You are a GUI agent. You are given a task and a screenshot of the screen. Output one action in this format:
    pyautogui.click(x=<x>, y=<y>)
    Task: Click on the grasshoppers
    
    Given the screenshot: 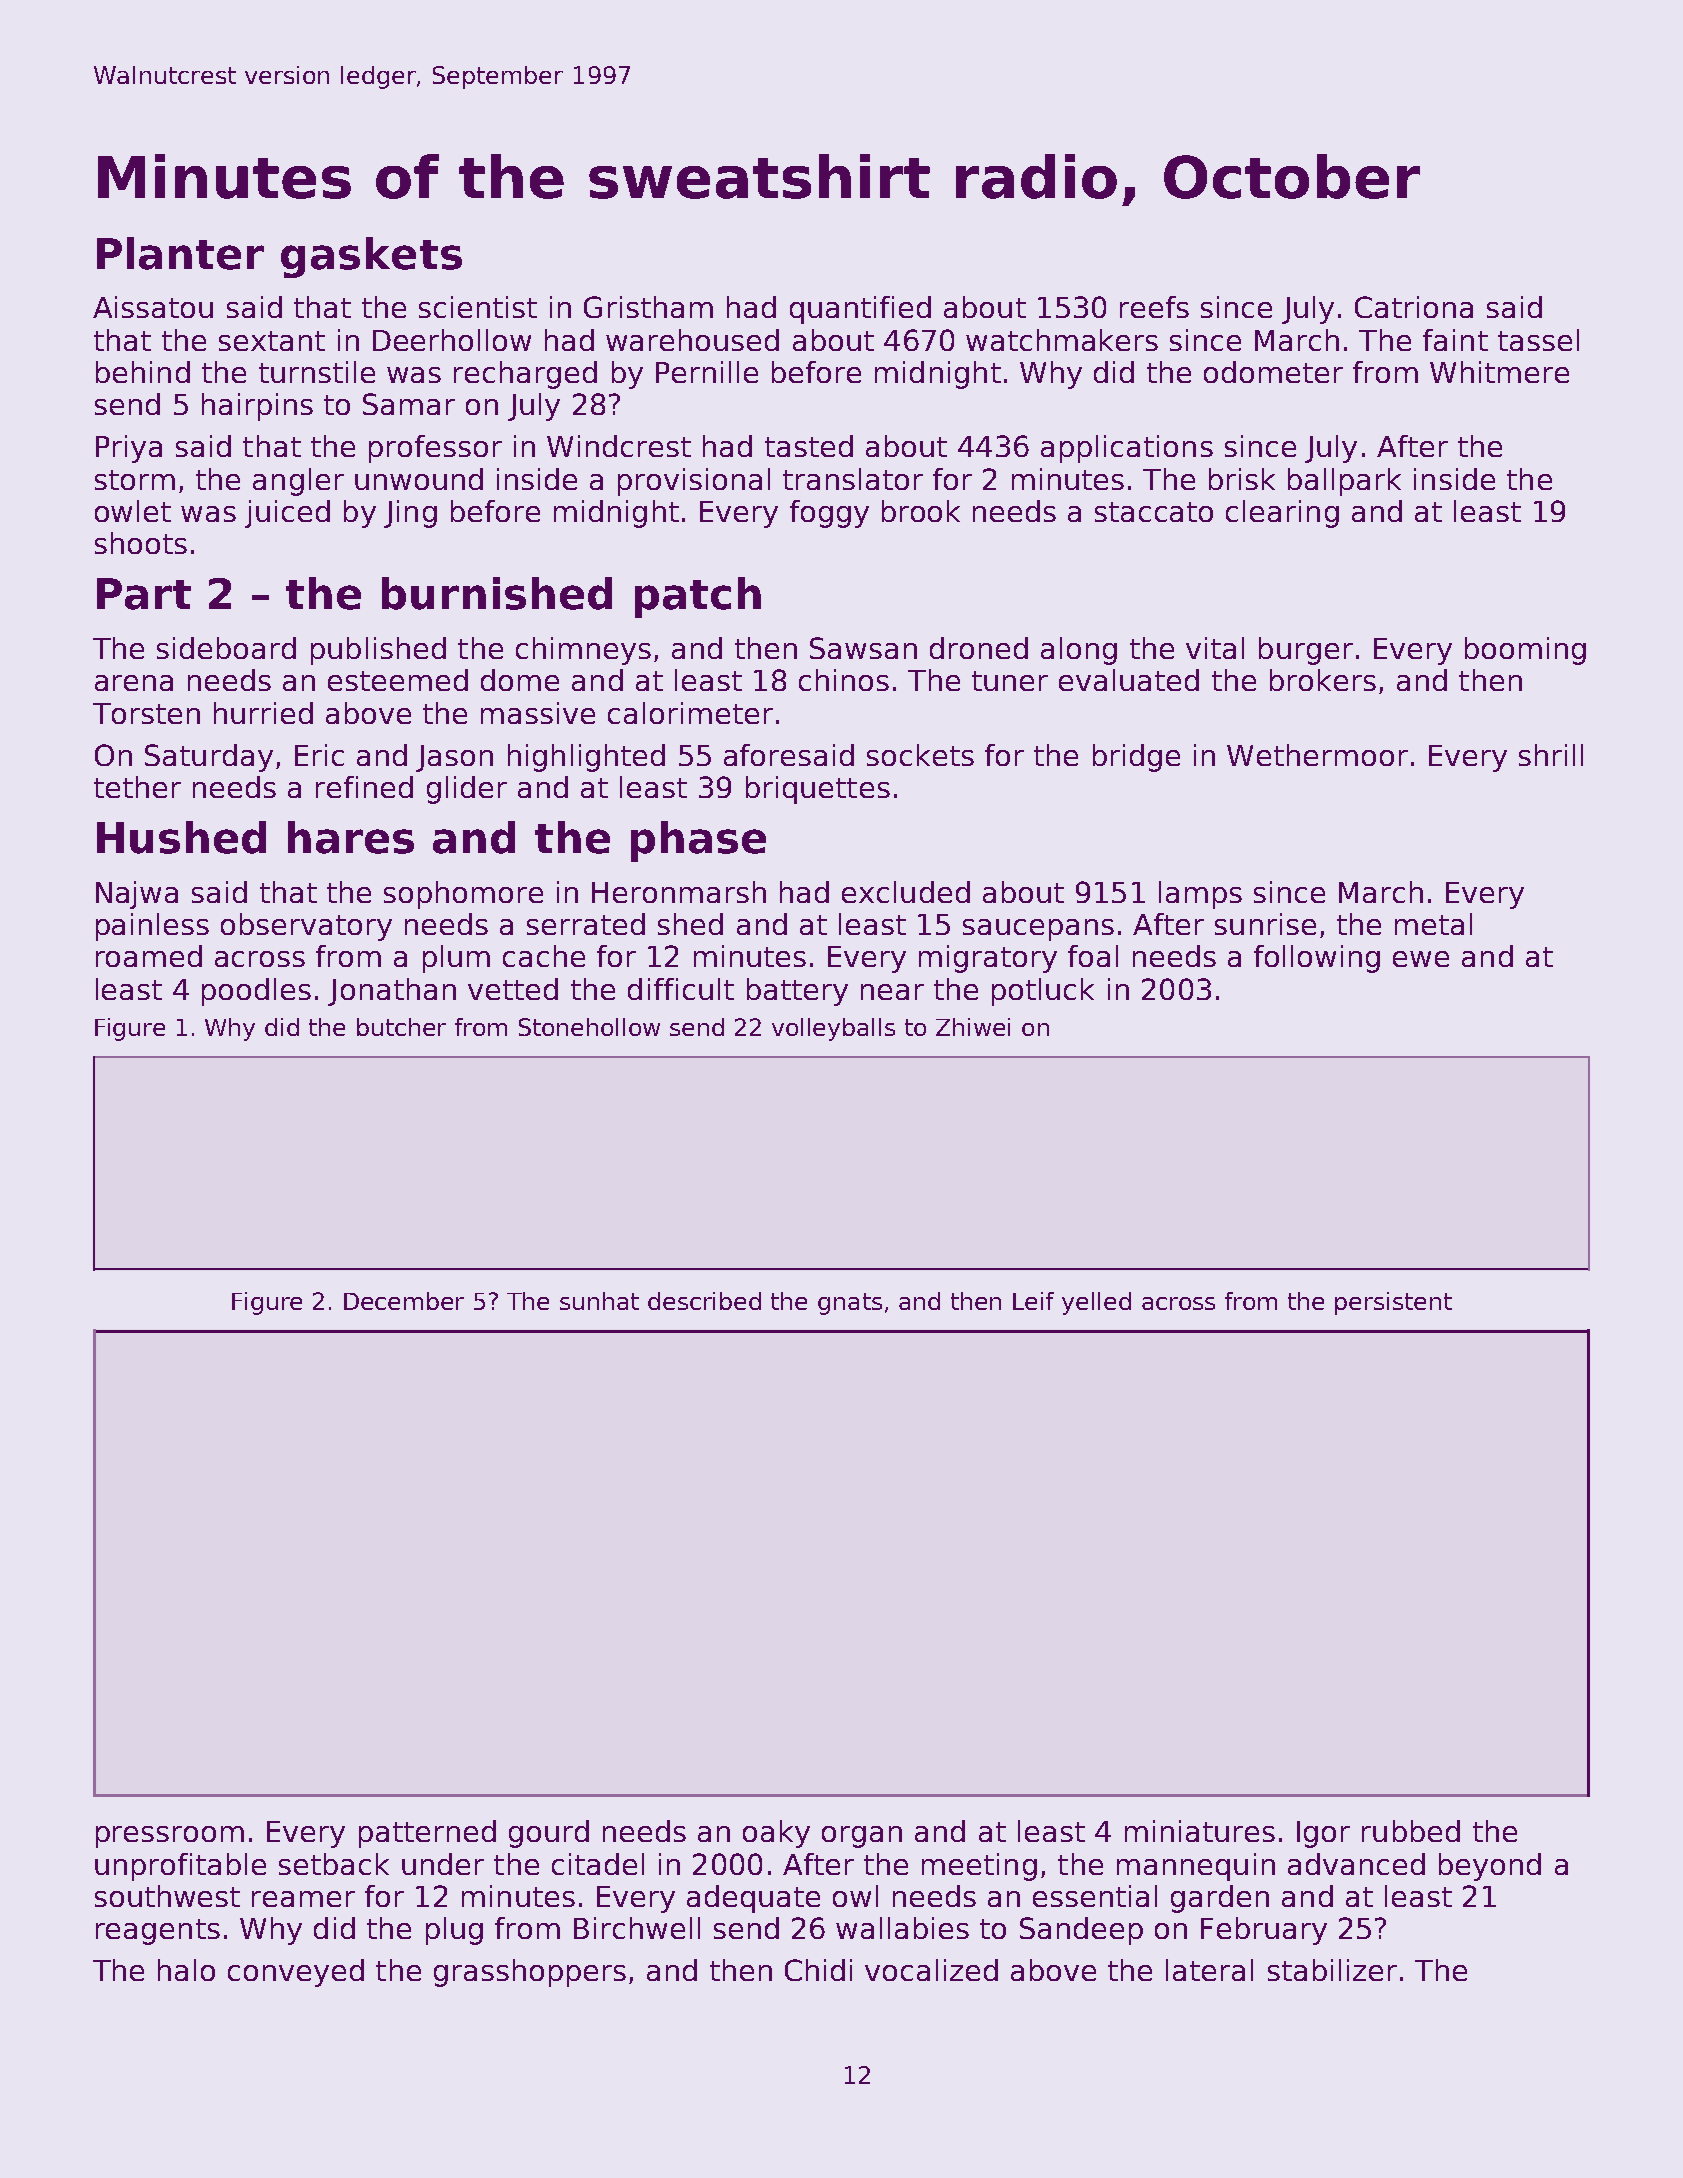 What is the action you would take?
    pyautogui.click(x=530, y=1973)
